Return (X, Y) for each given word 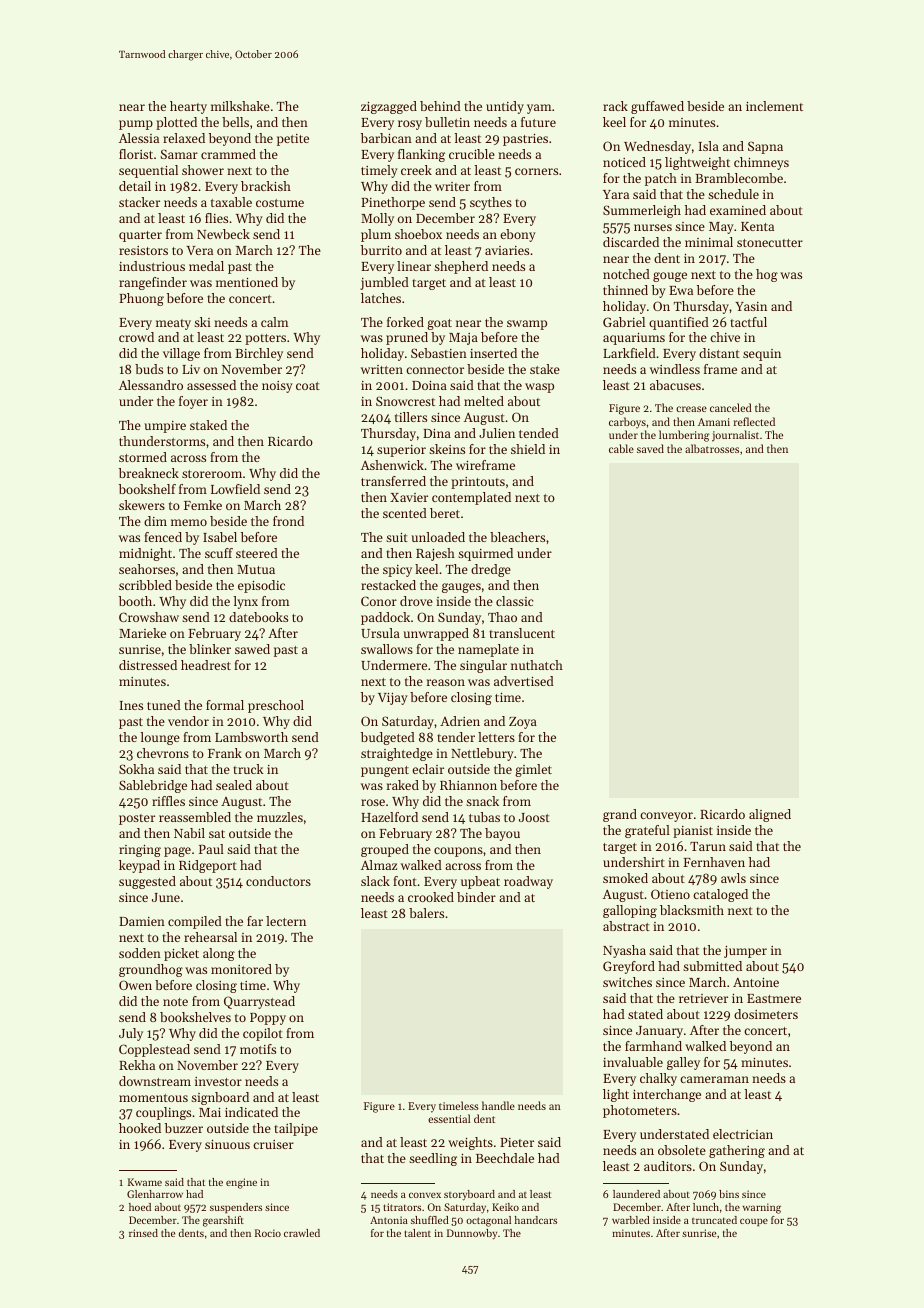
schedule (733, 194)
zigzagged (389, 107)
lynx (245, 602)
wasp (539, 388)
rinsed (143, 1233)
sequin (762, 355)
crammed (228, 154)
